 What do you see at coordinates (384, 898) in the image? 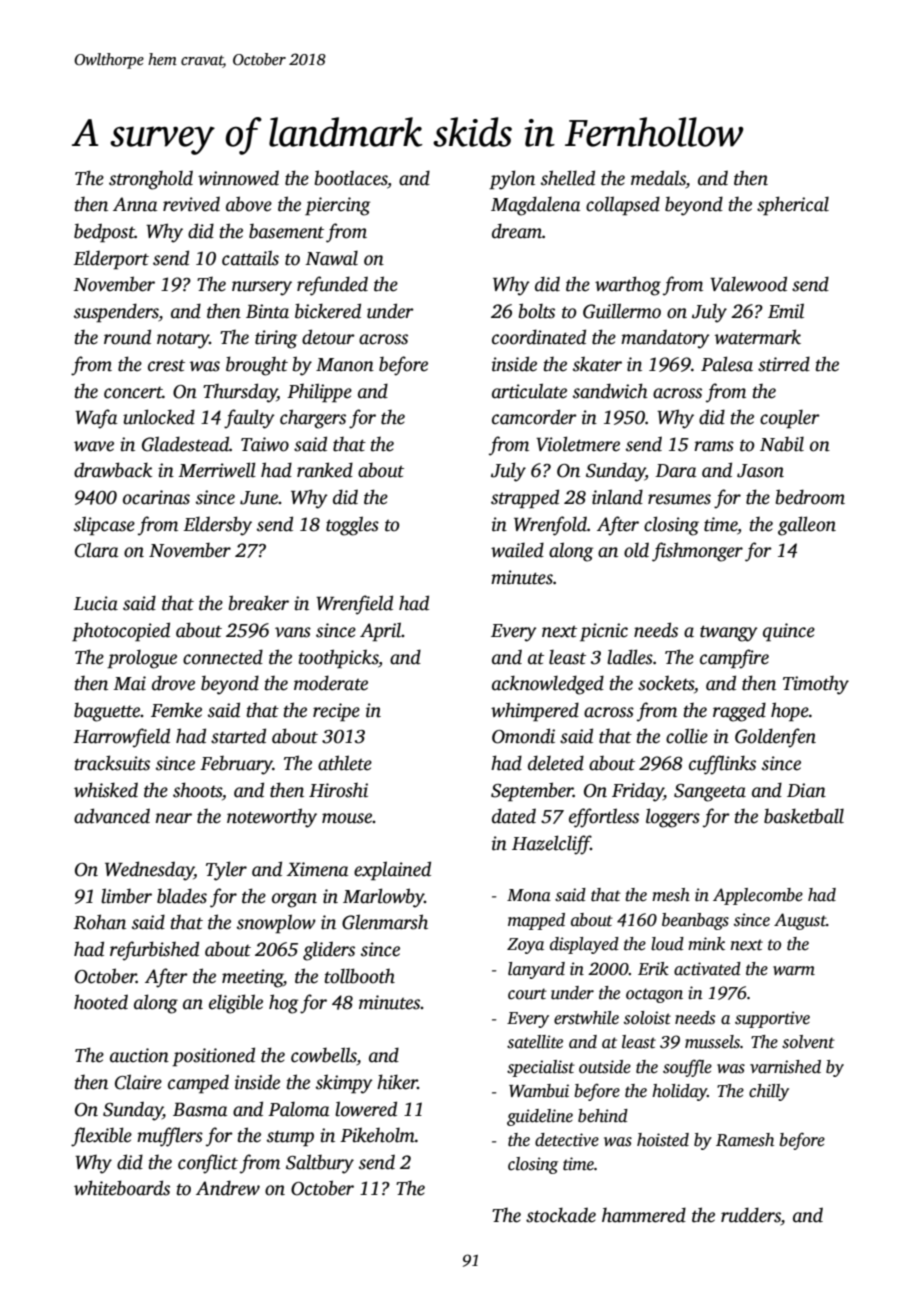
I see `Marlowby` at bounding box center [384, 898].
